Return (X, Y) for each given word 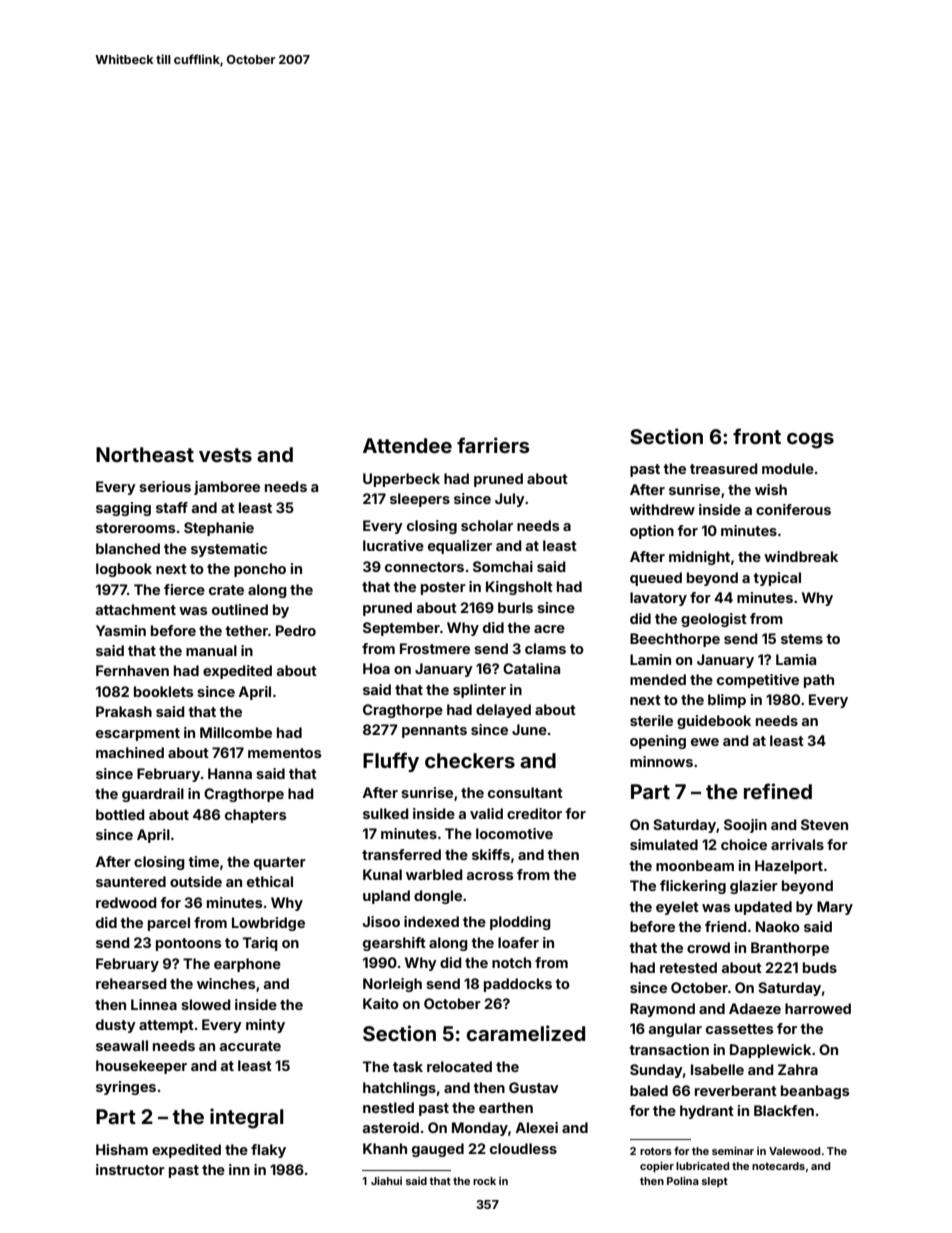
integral (247, 1118)
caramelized (525, 1033)
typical (777, 579)
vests (225, 455)
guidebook (714, 722)
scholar (487, 525)
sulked (386, 813)
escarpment (138, 734)
